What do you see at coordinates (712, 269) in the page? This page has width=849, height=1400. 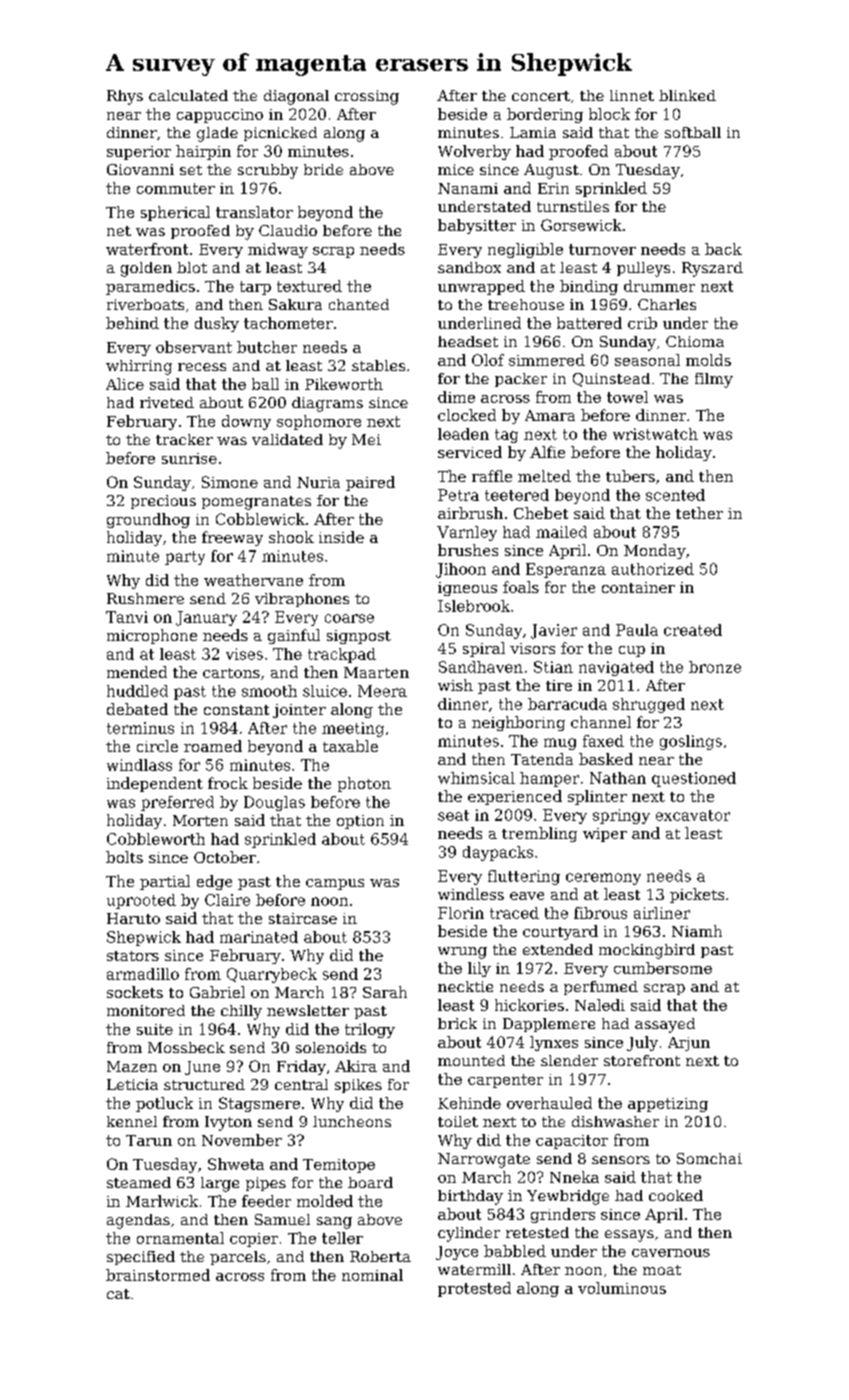 I see `Ryszard` at bounding box center [712, 269].
